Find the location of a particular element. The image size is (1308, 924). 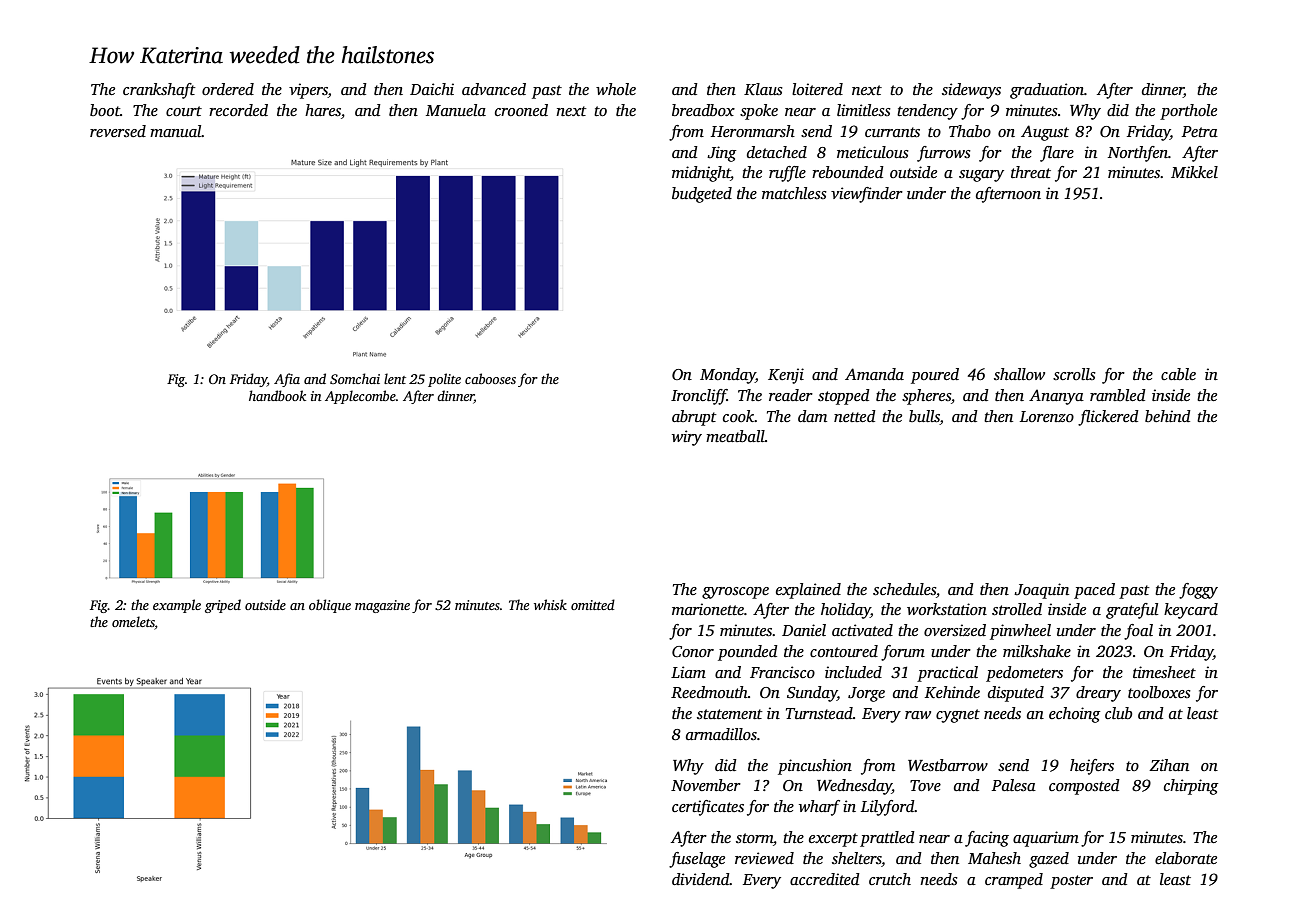

echoing is located at coordinates (1074, 715).
